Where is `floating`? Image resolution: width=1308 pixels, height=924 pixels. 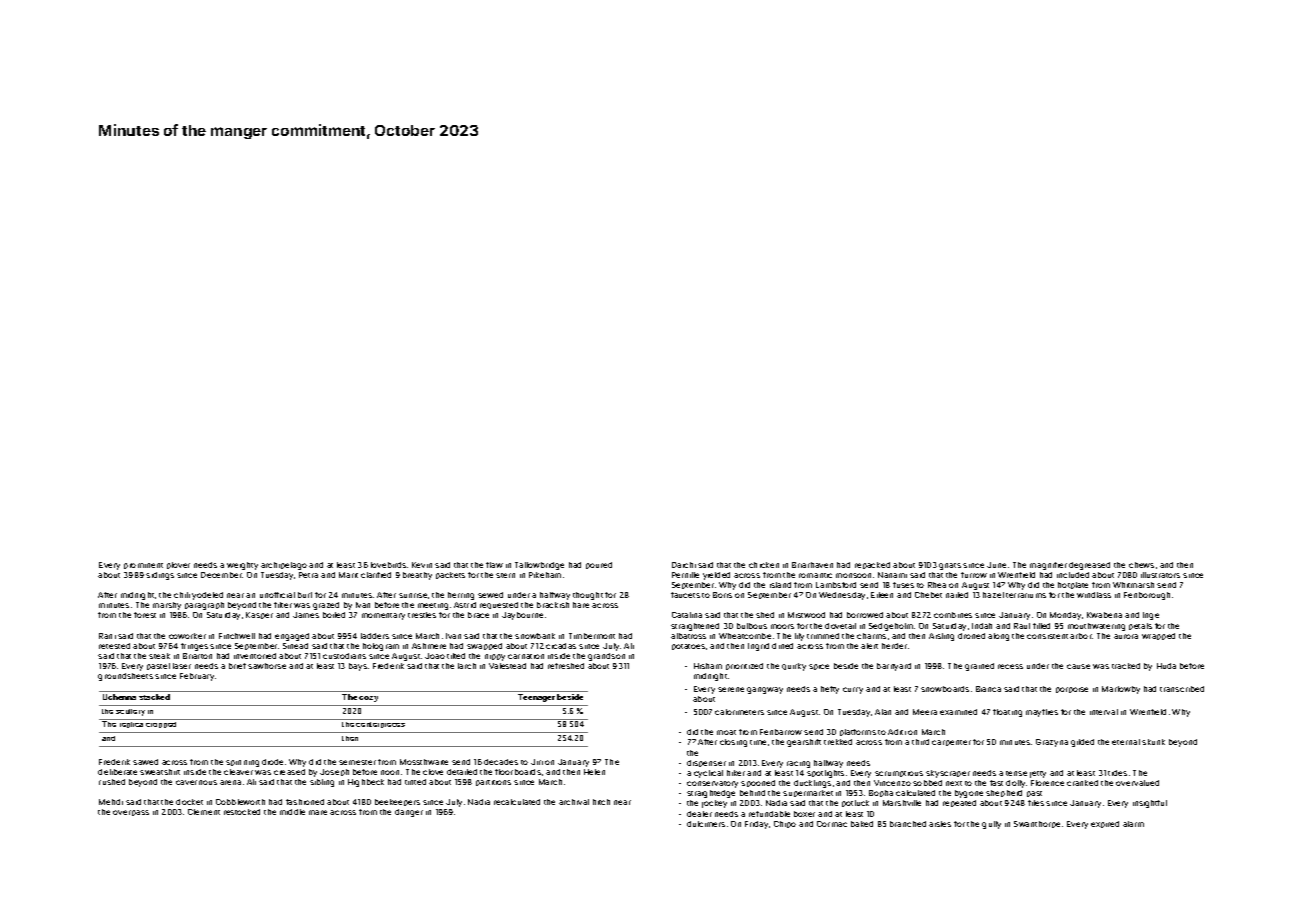 floating is located at coordinates (1007, 713).
